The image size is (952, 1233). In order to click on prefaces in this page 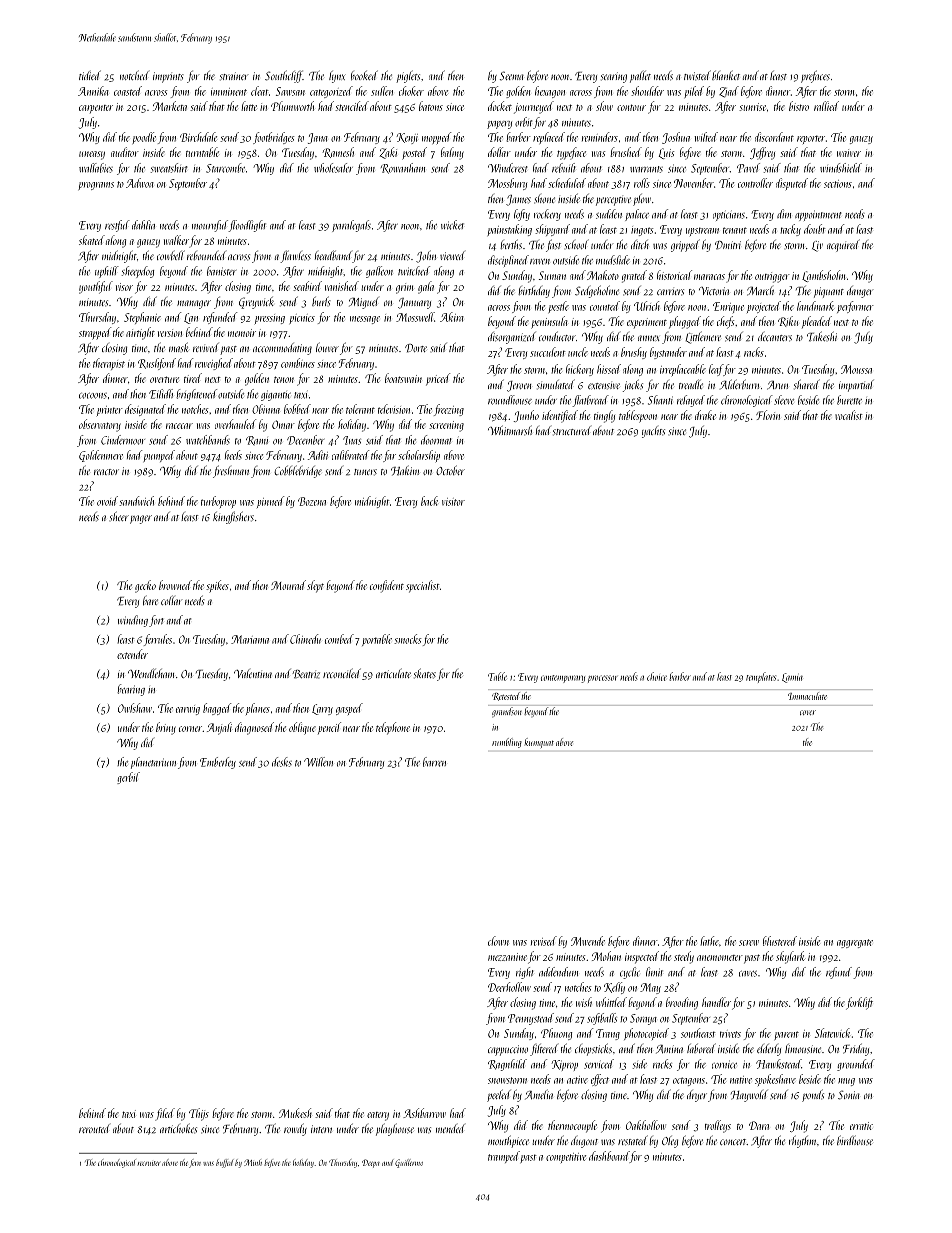, I will do `click(815, 76)`.
